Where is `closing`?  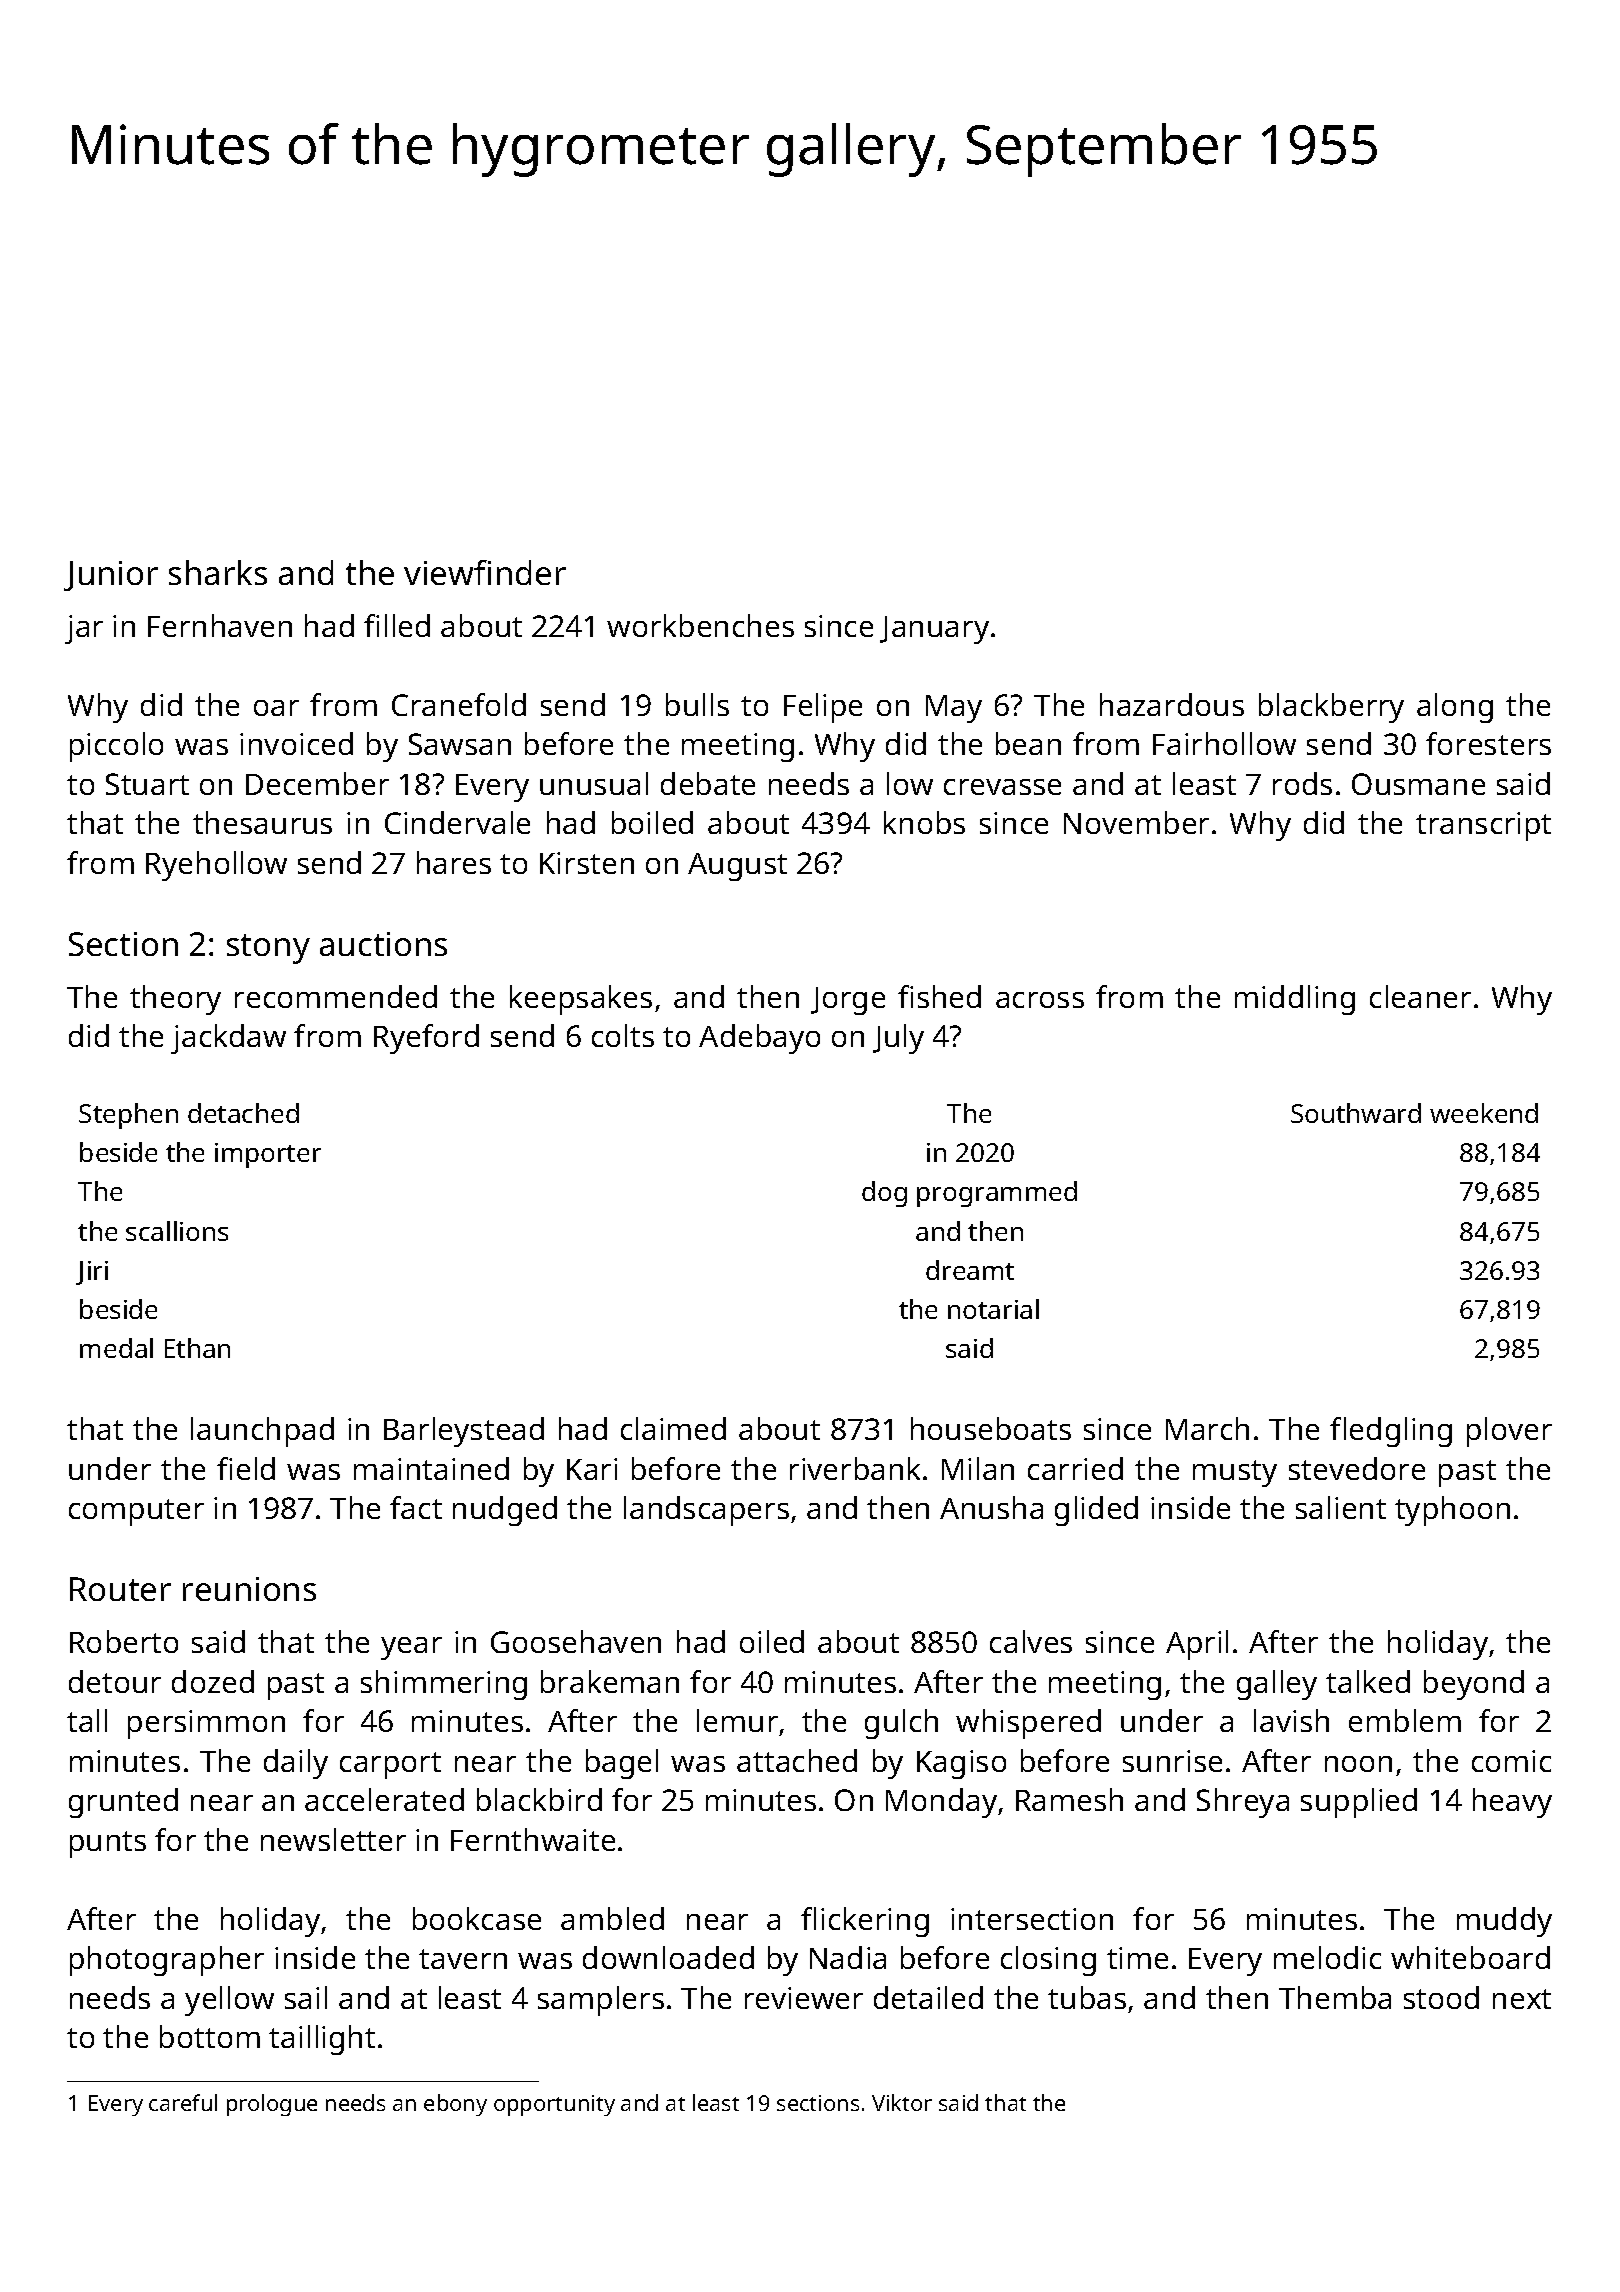
closing is located at coordinates (1048, 1961).
